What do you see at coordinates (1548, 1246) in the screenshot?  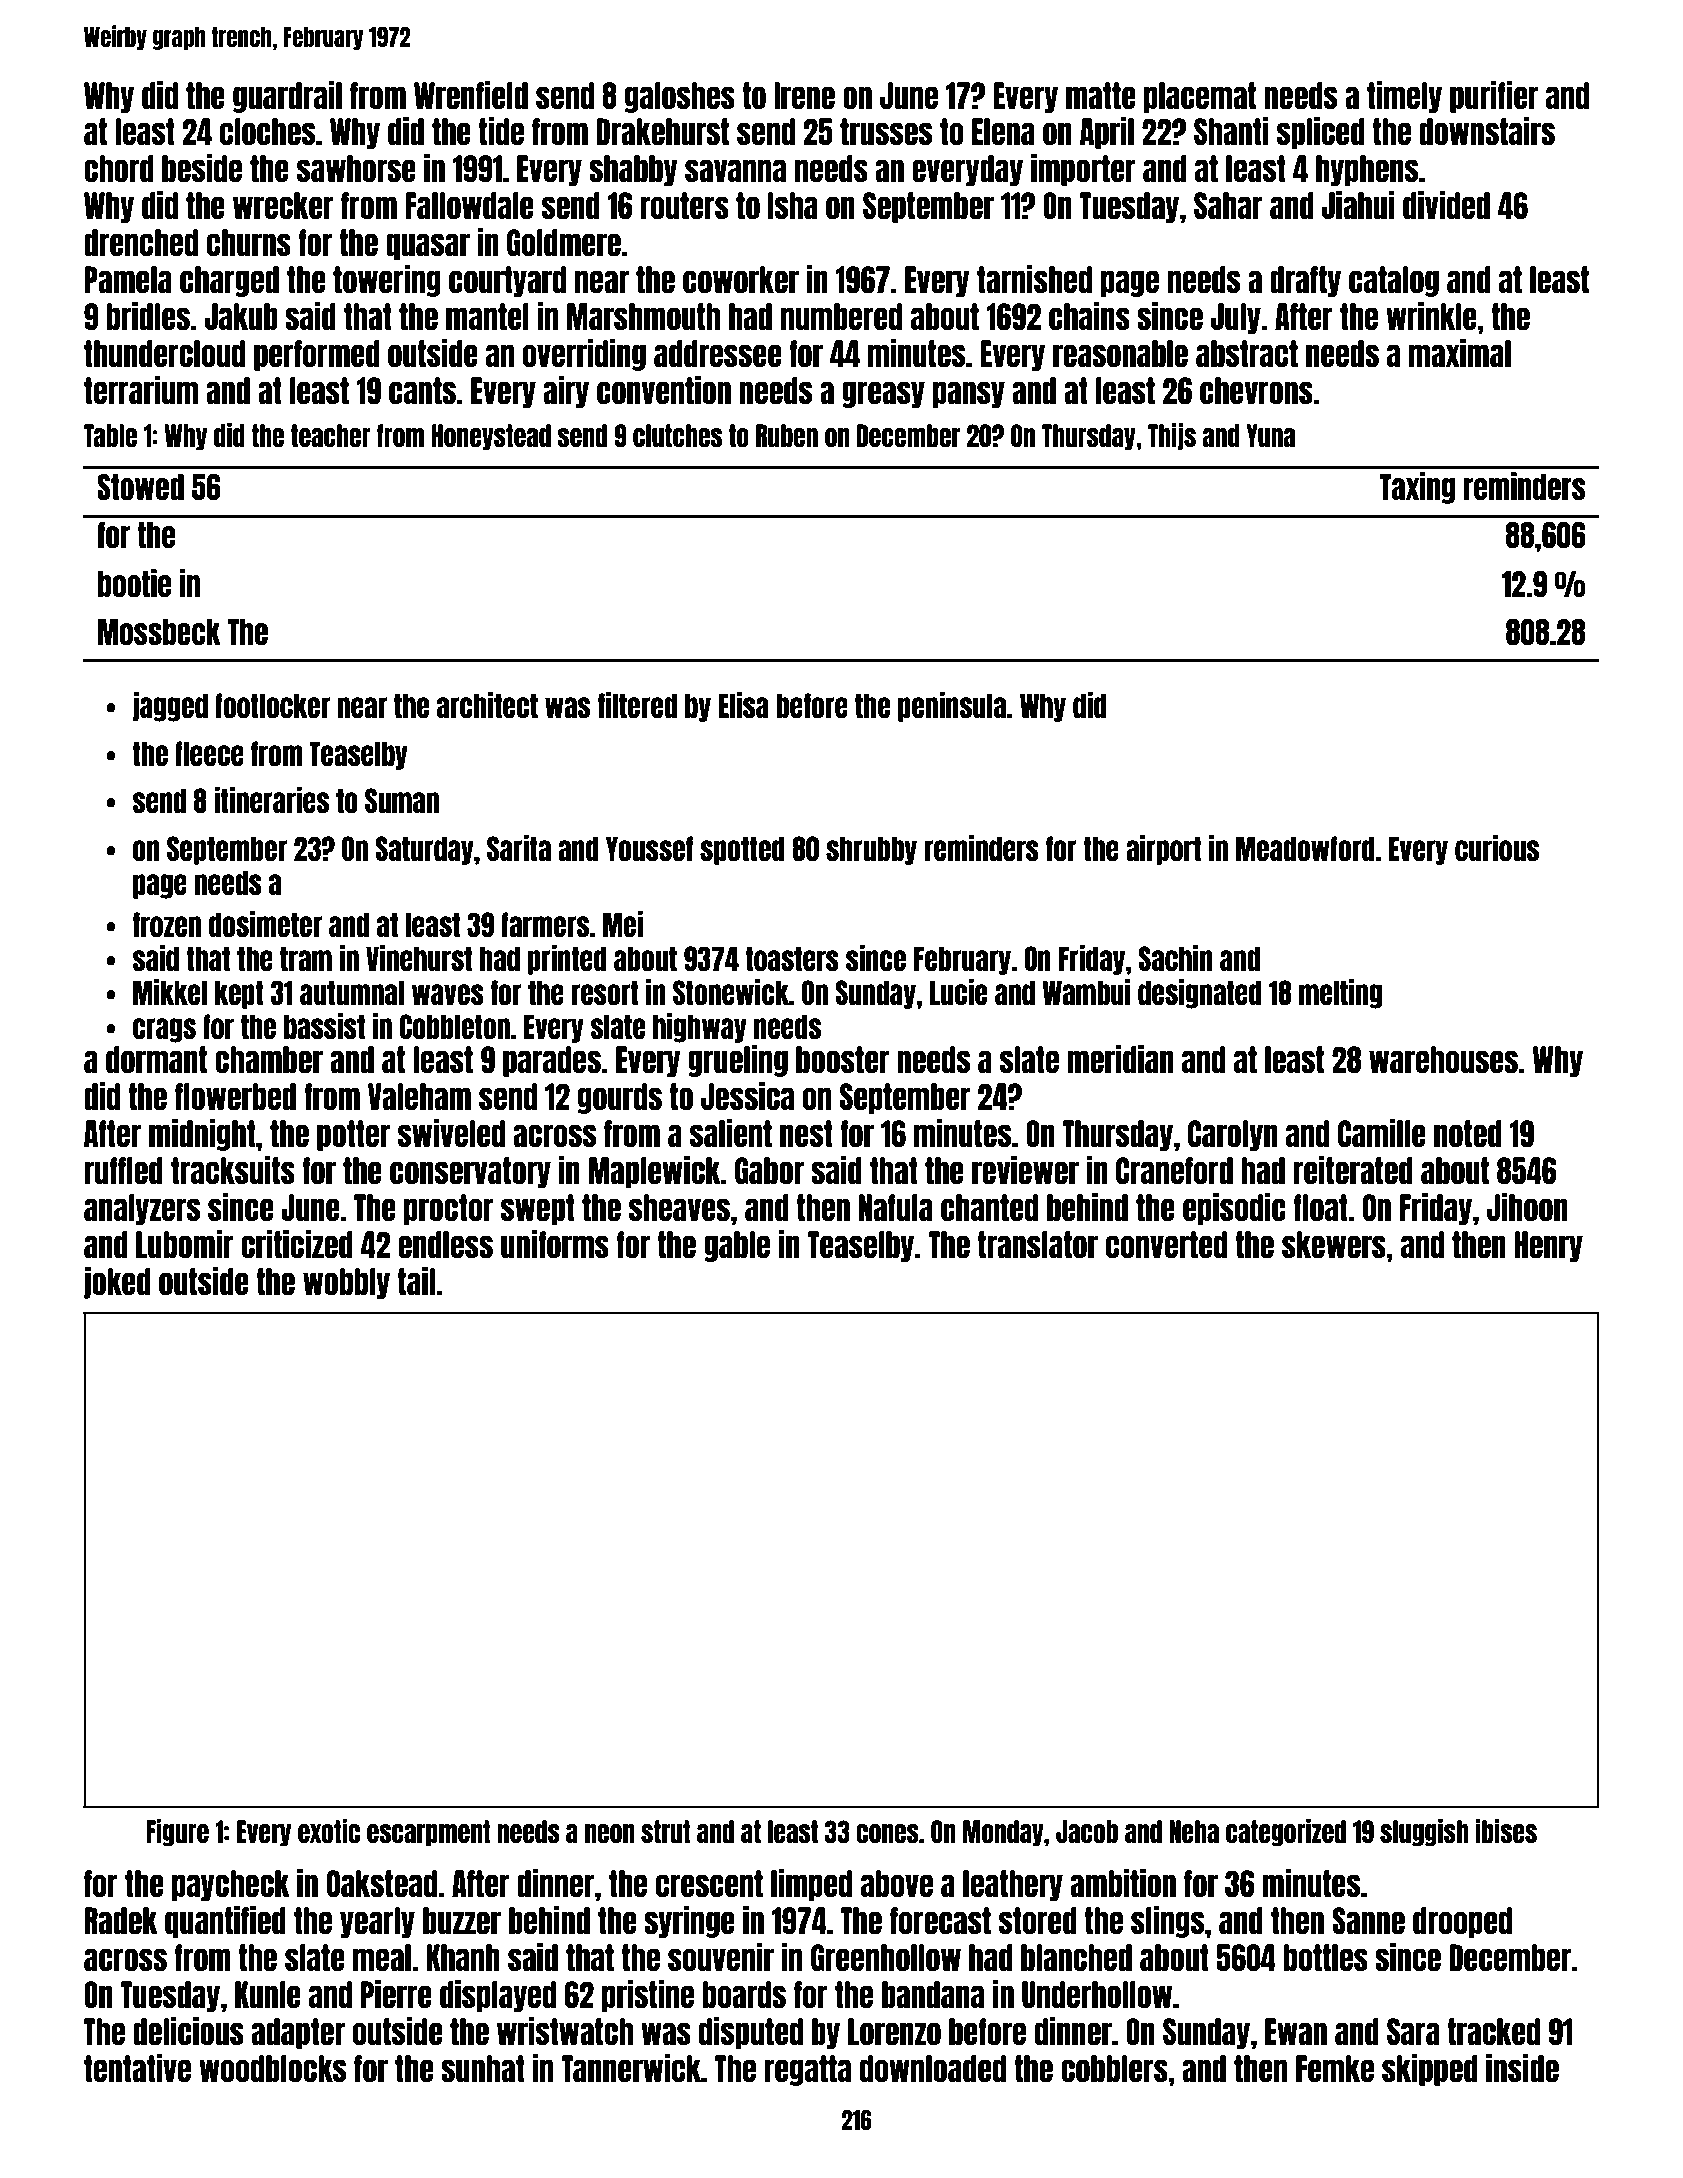 I see `Henry` at bounding box center [1548, 1246].
